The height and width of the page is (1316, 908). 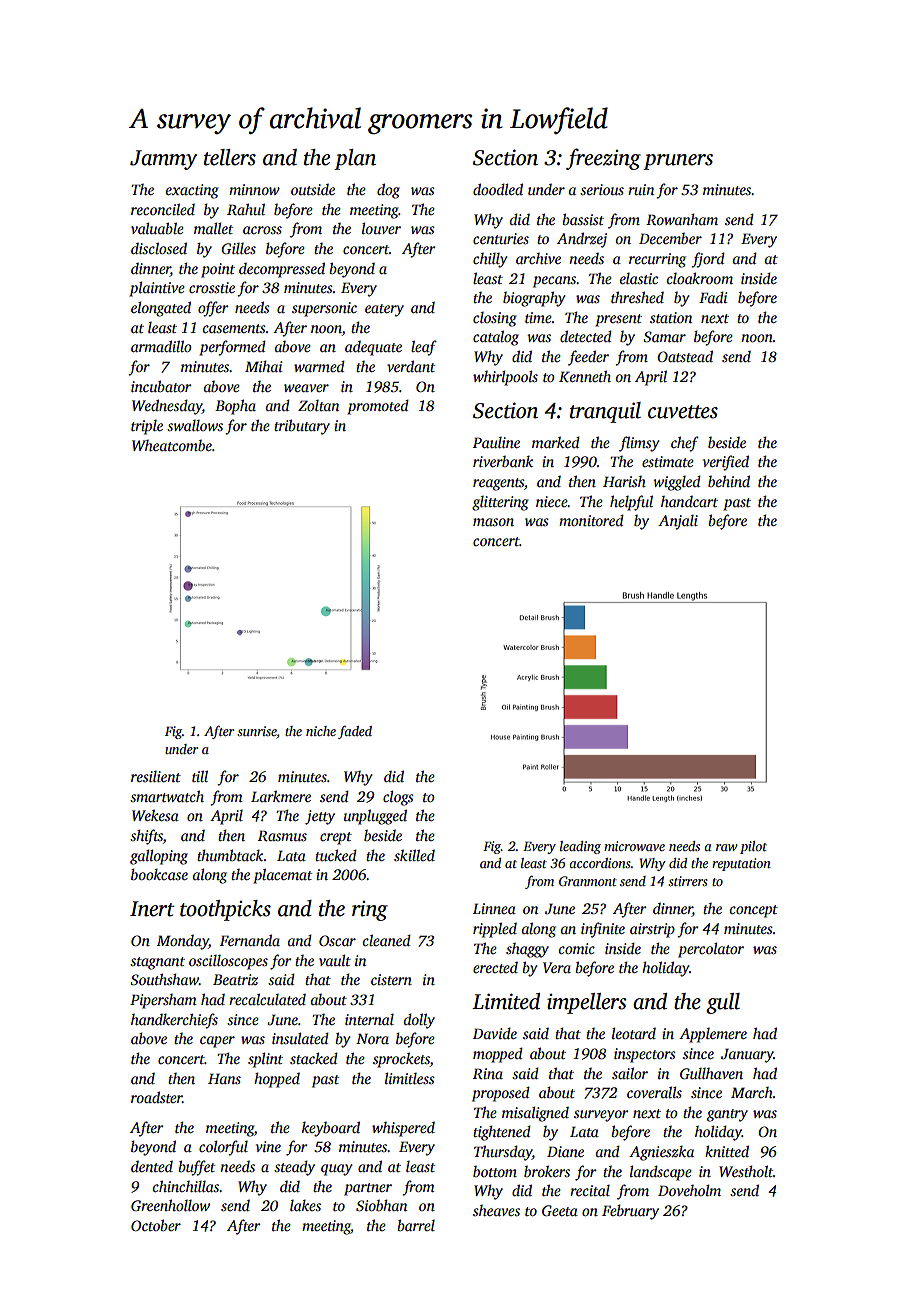 I want to click on leading, so click(x=580, y=847).
